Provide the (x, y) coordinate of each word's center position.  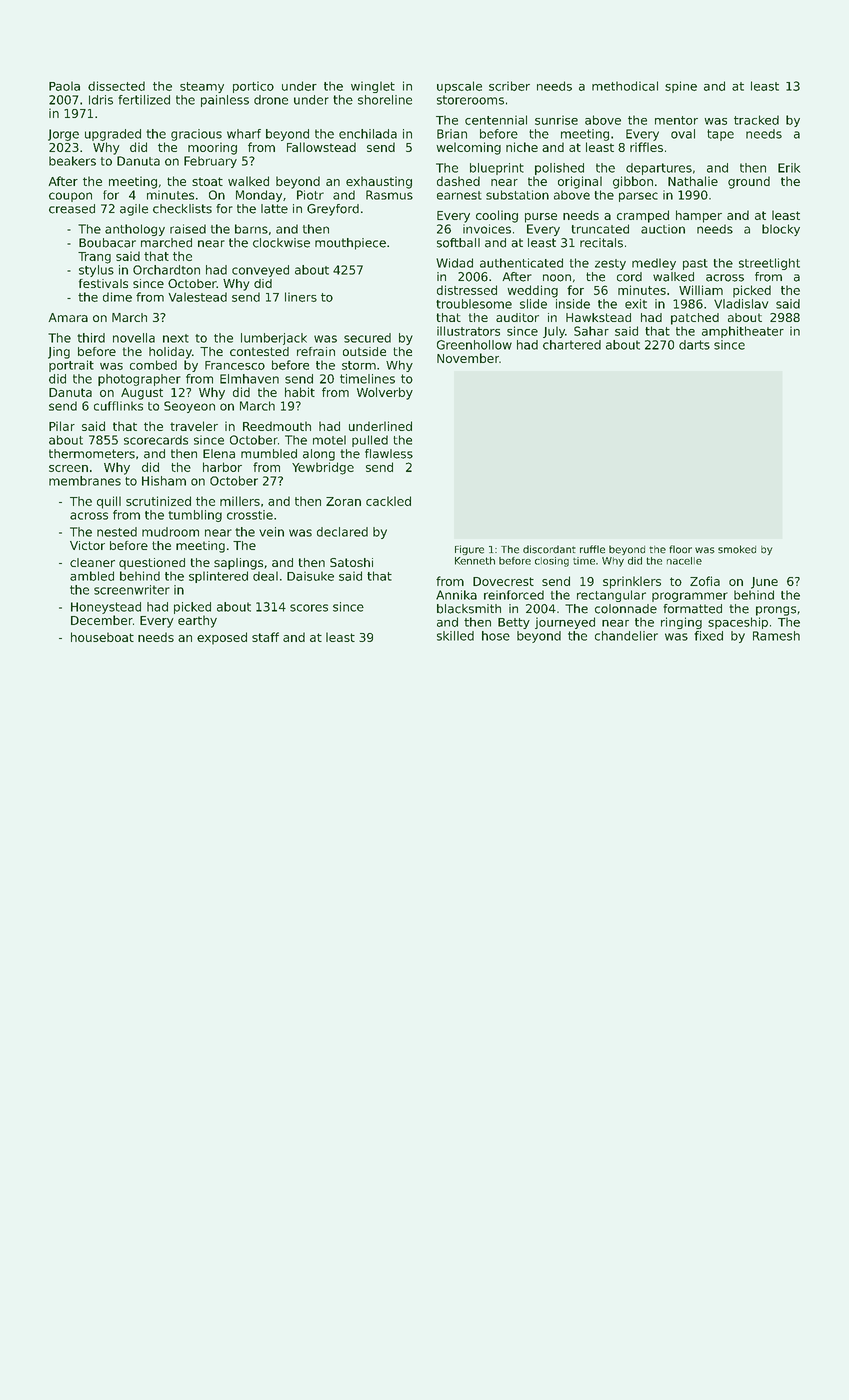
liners (301, 297)
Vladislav (741, 304)
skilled (455, 636)
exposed (222, 638)
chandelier (626, 636)
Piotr (310, 195)
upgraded (113, 135)
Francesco (235, 365)
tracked (756, 120)
